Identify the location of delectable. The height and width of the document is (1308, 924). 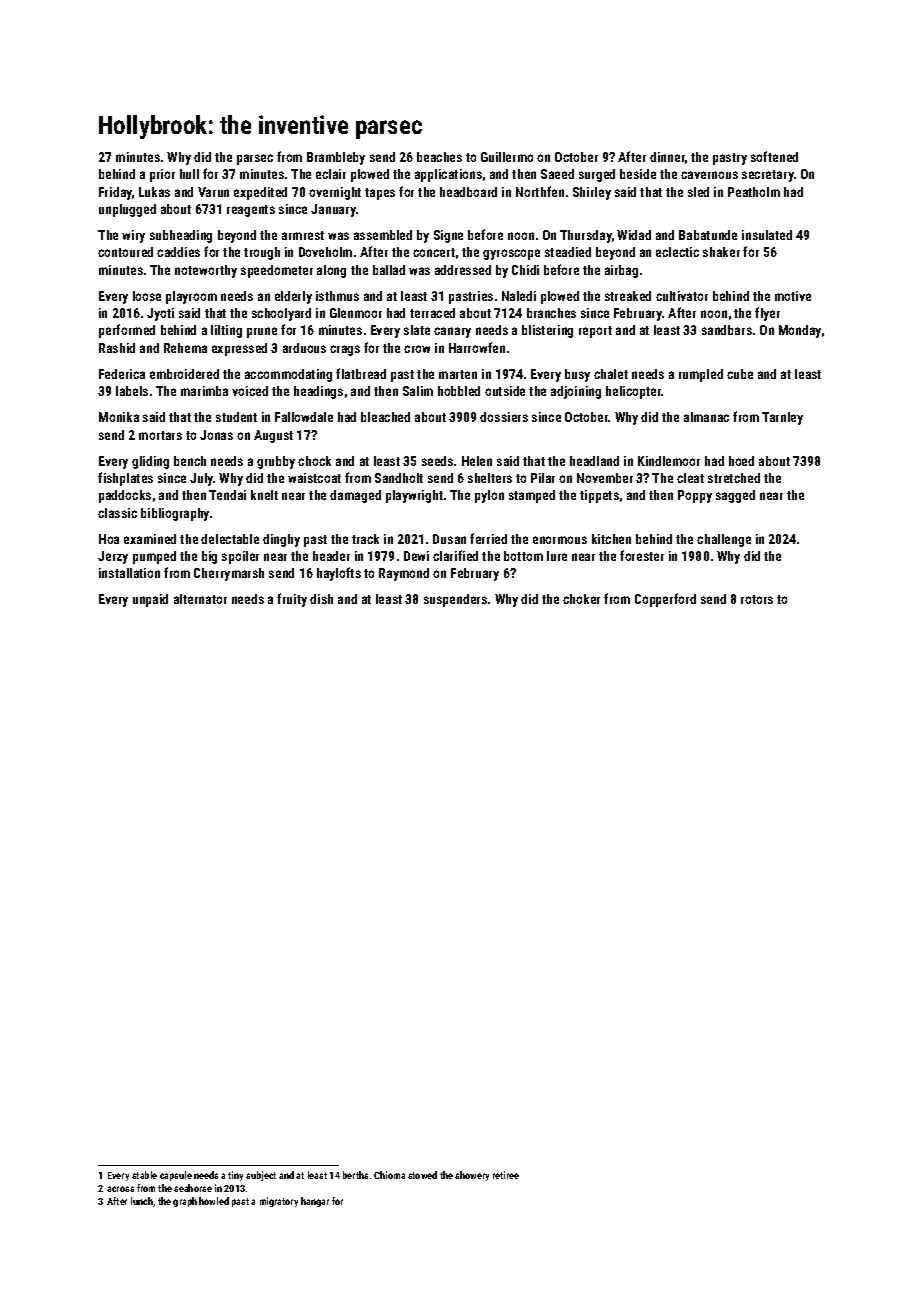
(230, 539).
